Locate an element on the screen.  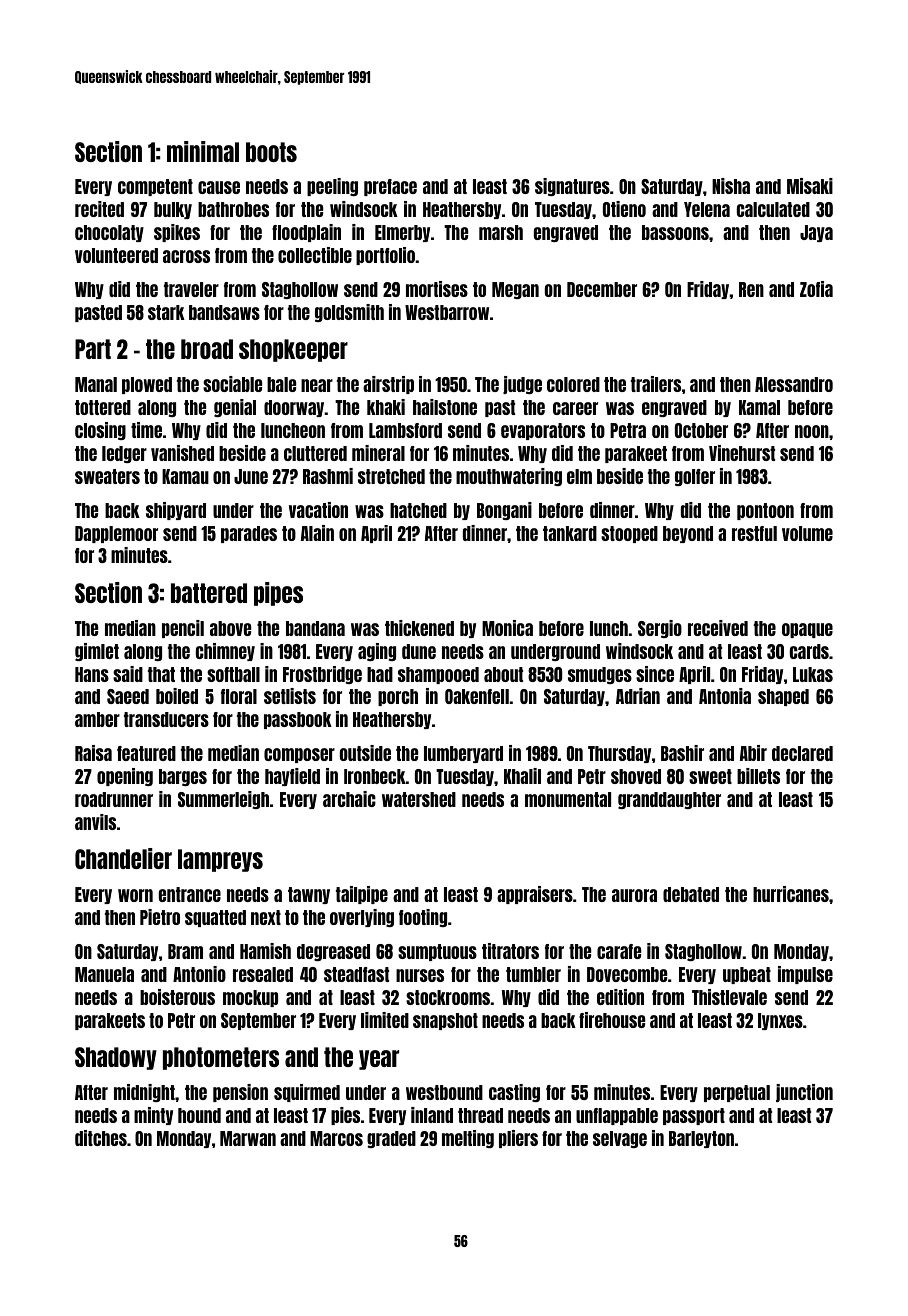
Megan is located at coordinates (515, 290).
